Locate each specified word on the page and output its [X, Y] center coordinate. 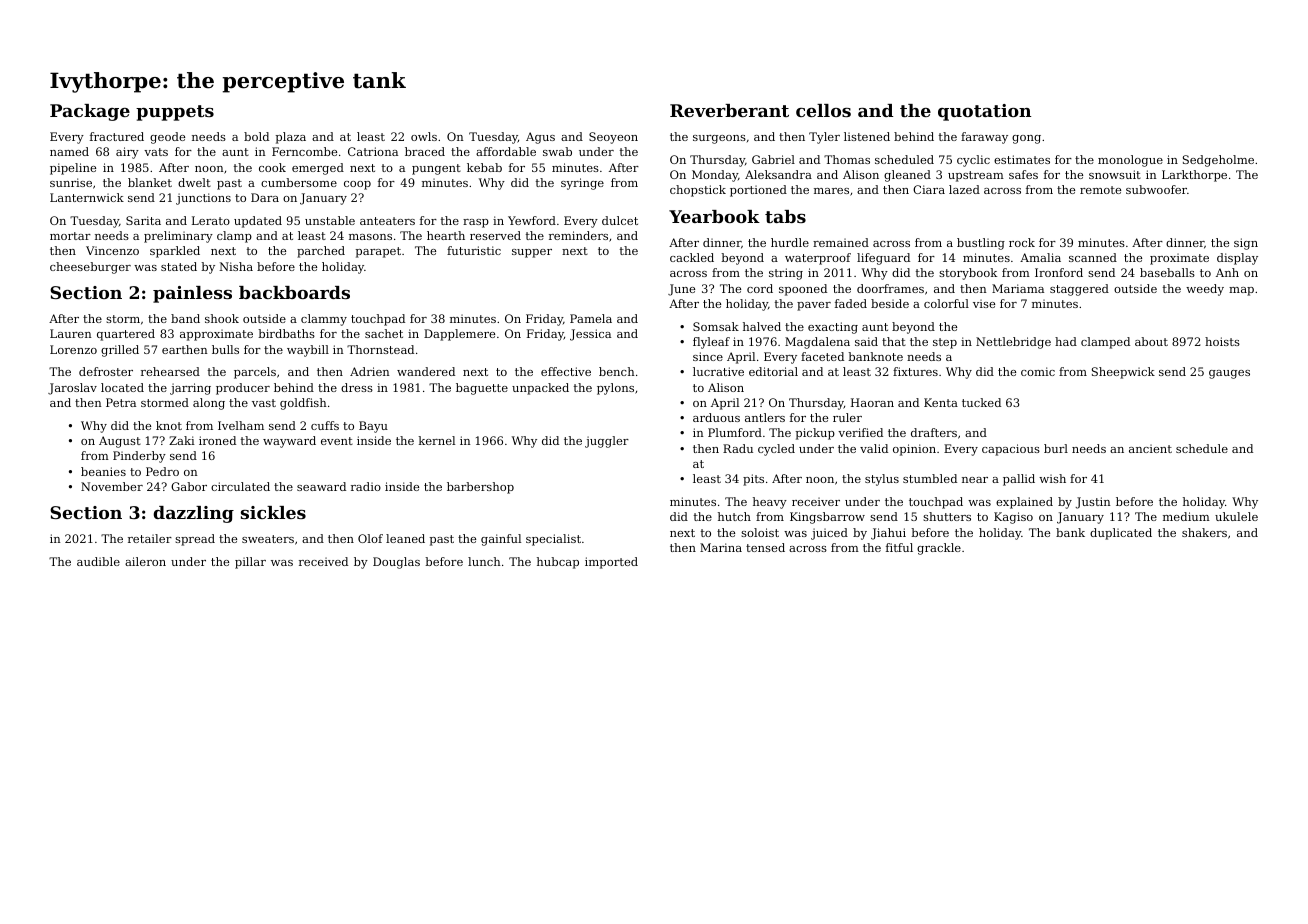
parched [321, 252]
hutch [734, 516]
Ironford [1059, 272]
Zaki [182, 440]
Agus [540, 138]
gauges [1229, 374]
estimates [1022, 159]
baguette [482, 389]
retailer [150, 538]
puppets [175, 113]
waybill [308, 351]
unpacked [540, 389]
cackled [692, 257]
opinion [914, 450]
